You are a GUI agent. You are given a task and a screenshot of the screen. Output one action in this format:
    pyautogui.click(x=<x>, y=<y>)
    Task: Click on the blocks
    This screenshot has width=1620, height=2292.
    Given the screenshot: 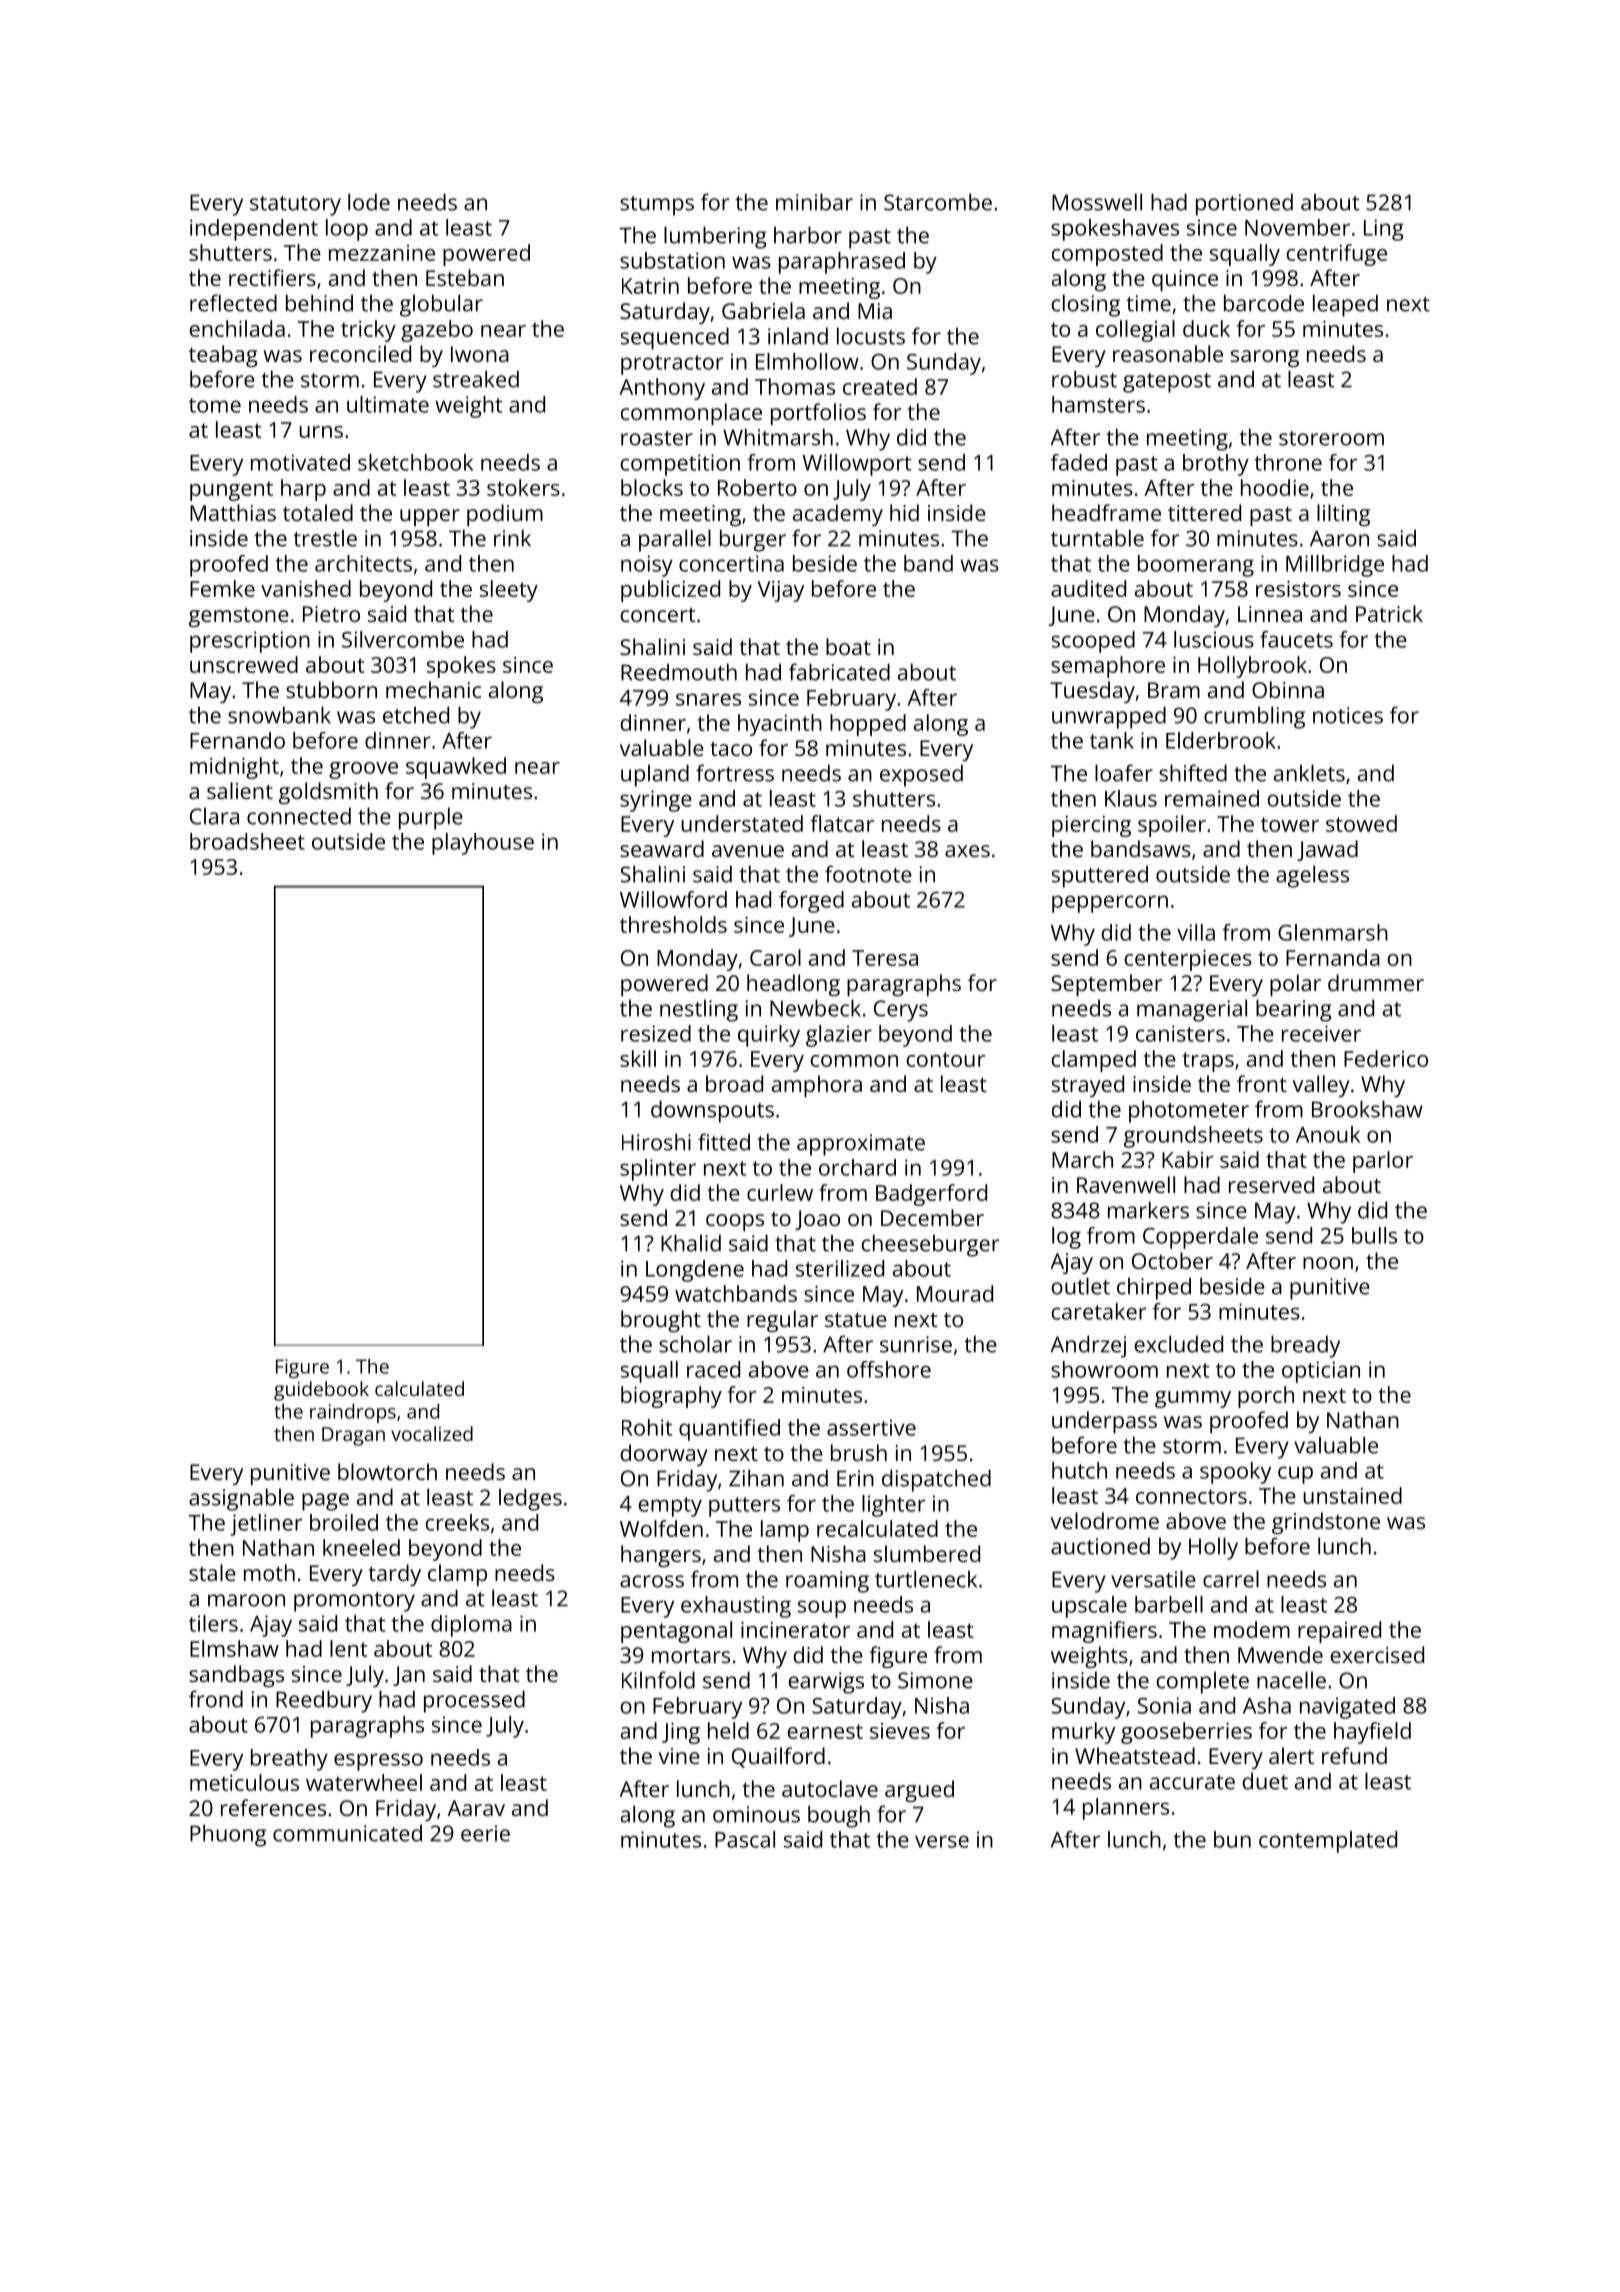 What is the action you would take?
    pyautogui.click(x=652, y=487)
